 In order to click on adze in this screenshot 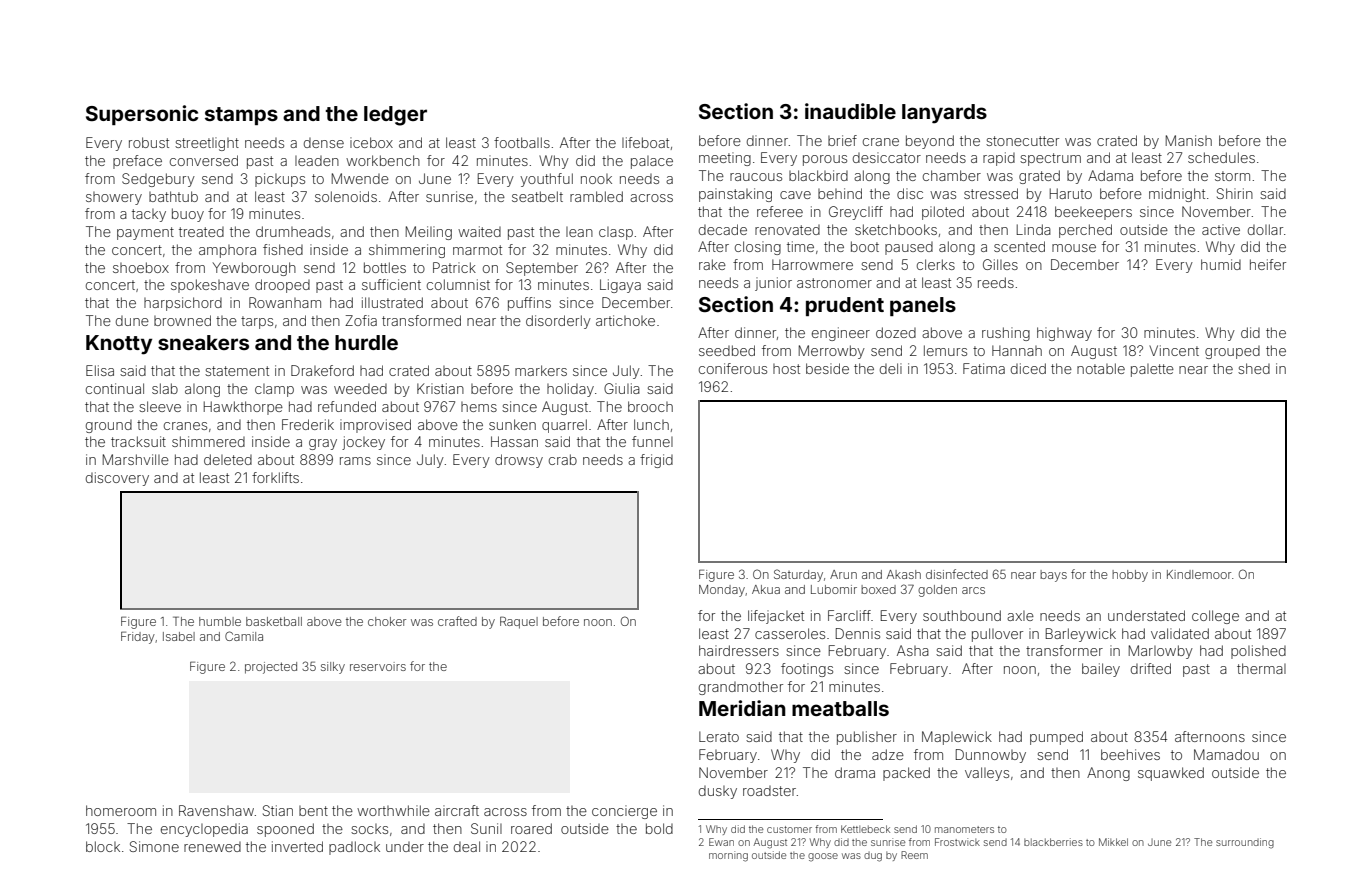, I will do `click(888, 754)`.
